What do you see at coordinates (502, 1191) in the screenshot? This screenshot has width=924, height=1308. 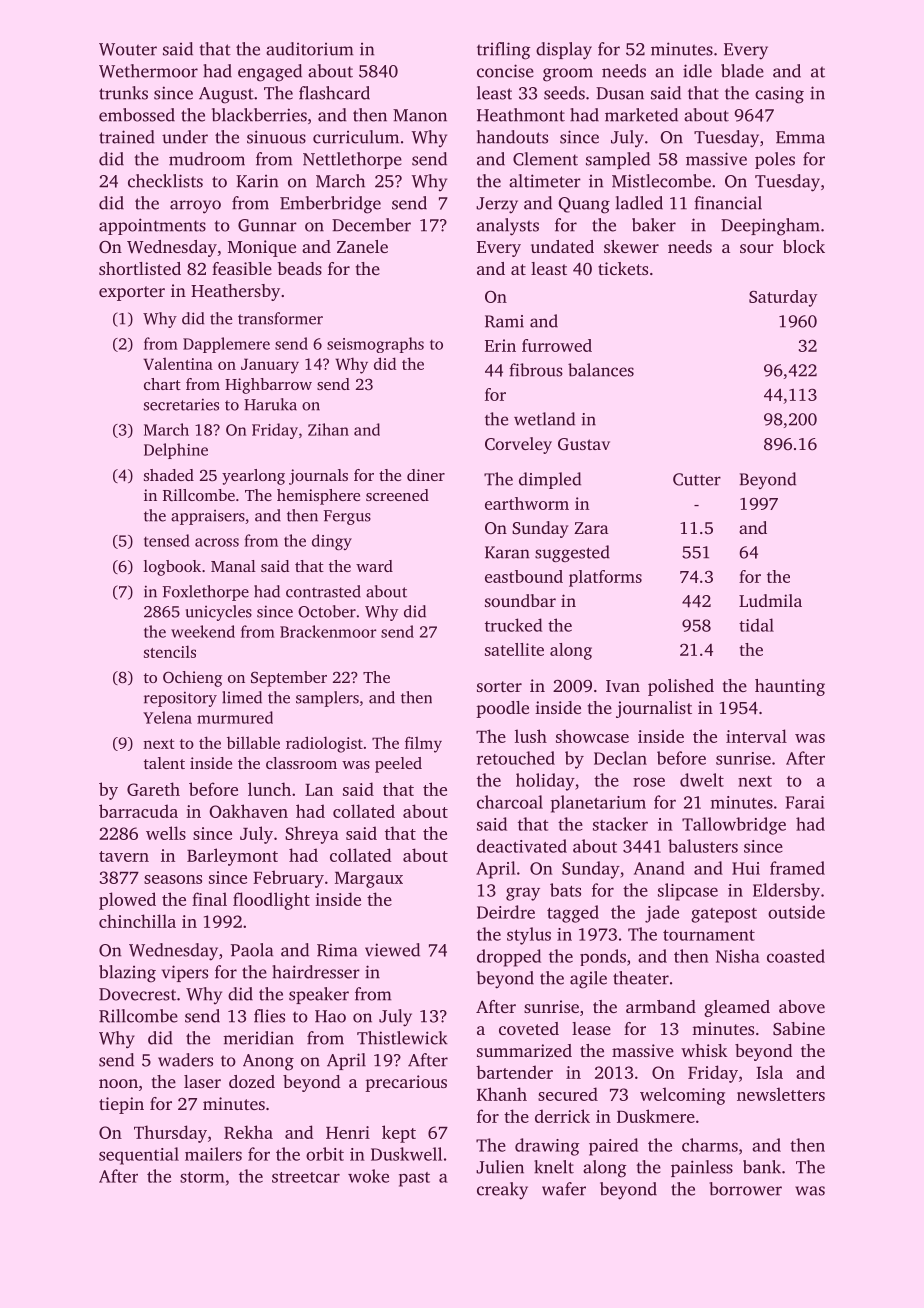 I see `creaky` at bounding box center [502, 1191].
